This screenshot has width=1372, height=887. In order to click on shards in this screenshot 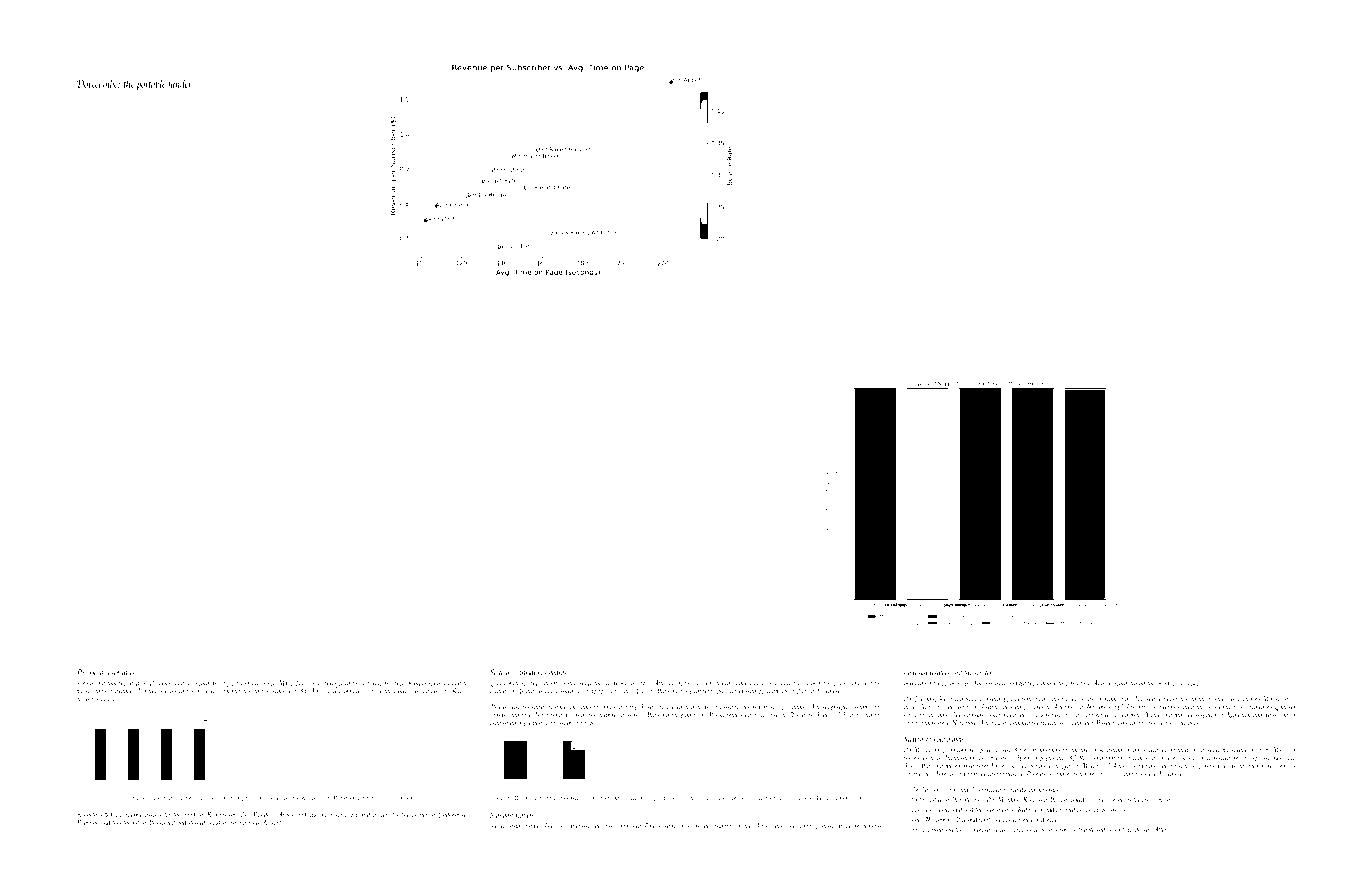, I will do `click(498, 714)`.
